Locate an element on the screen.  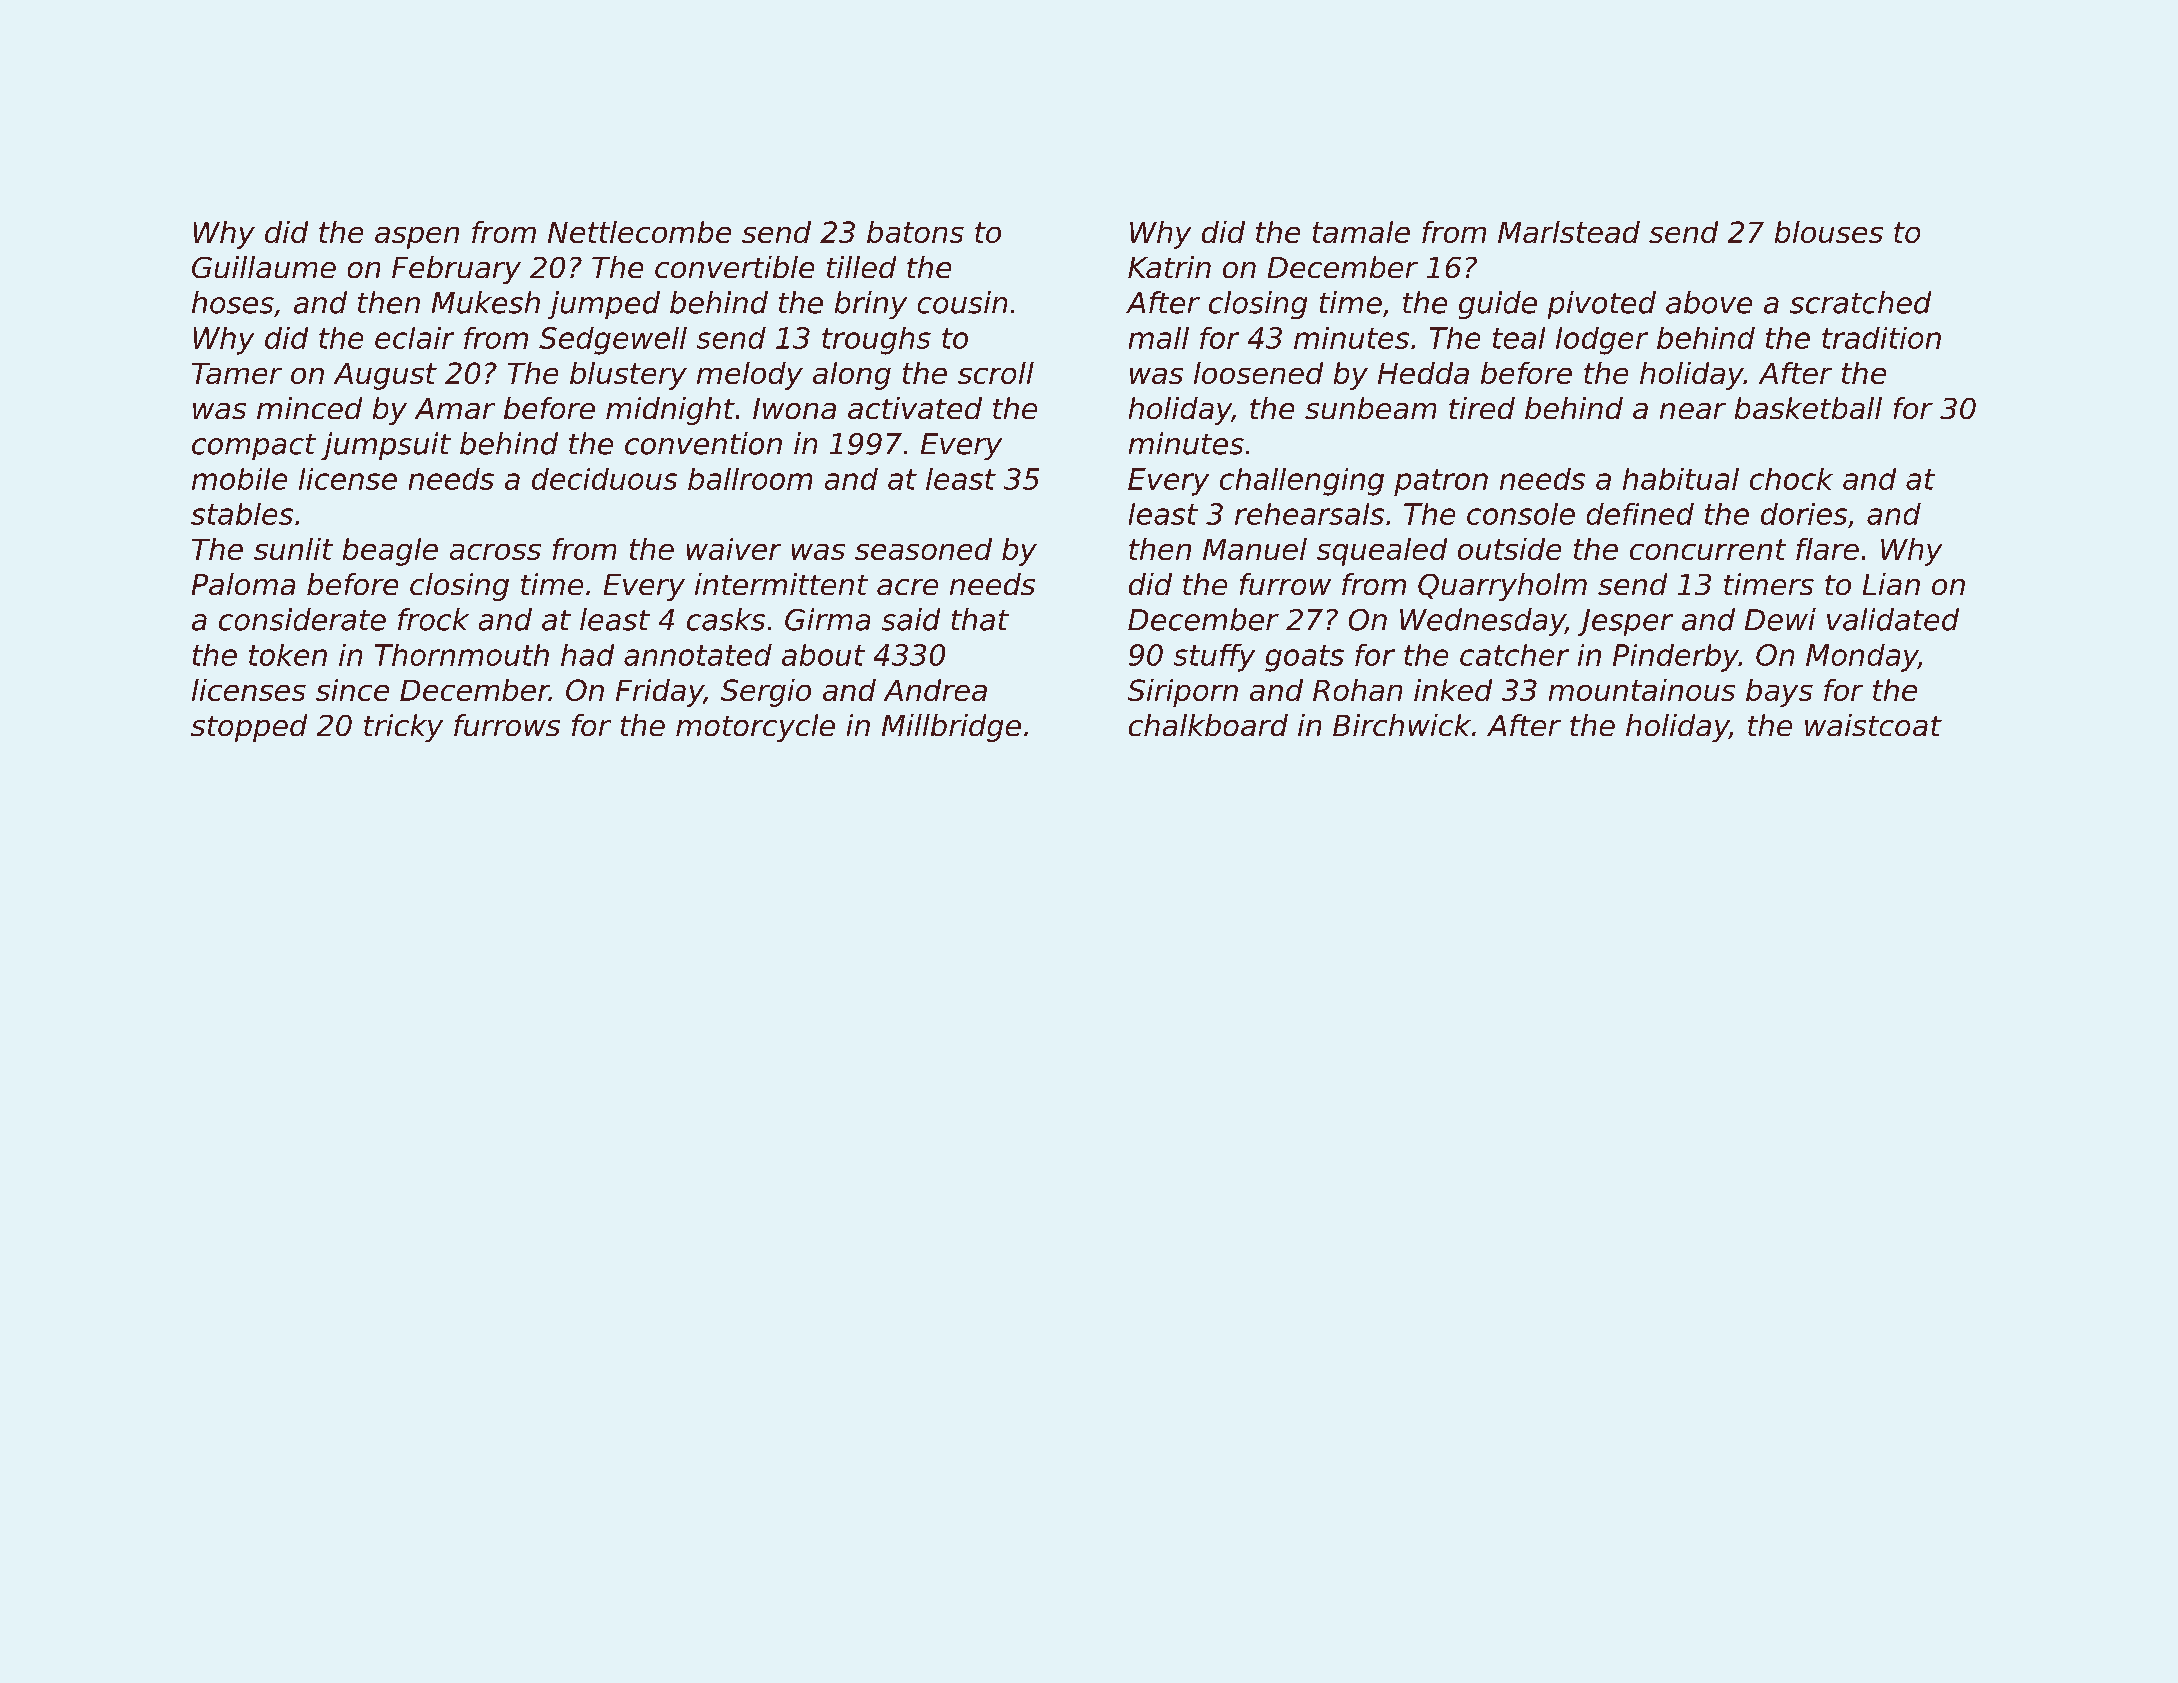
frock is located at coordinates (433, 619).
